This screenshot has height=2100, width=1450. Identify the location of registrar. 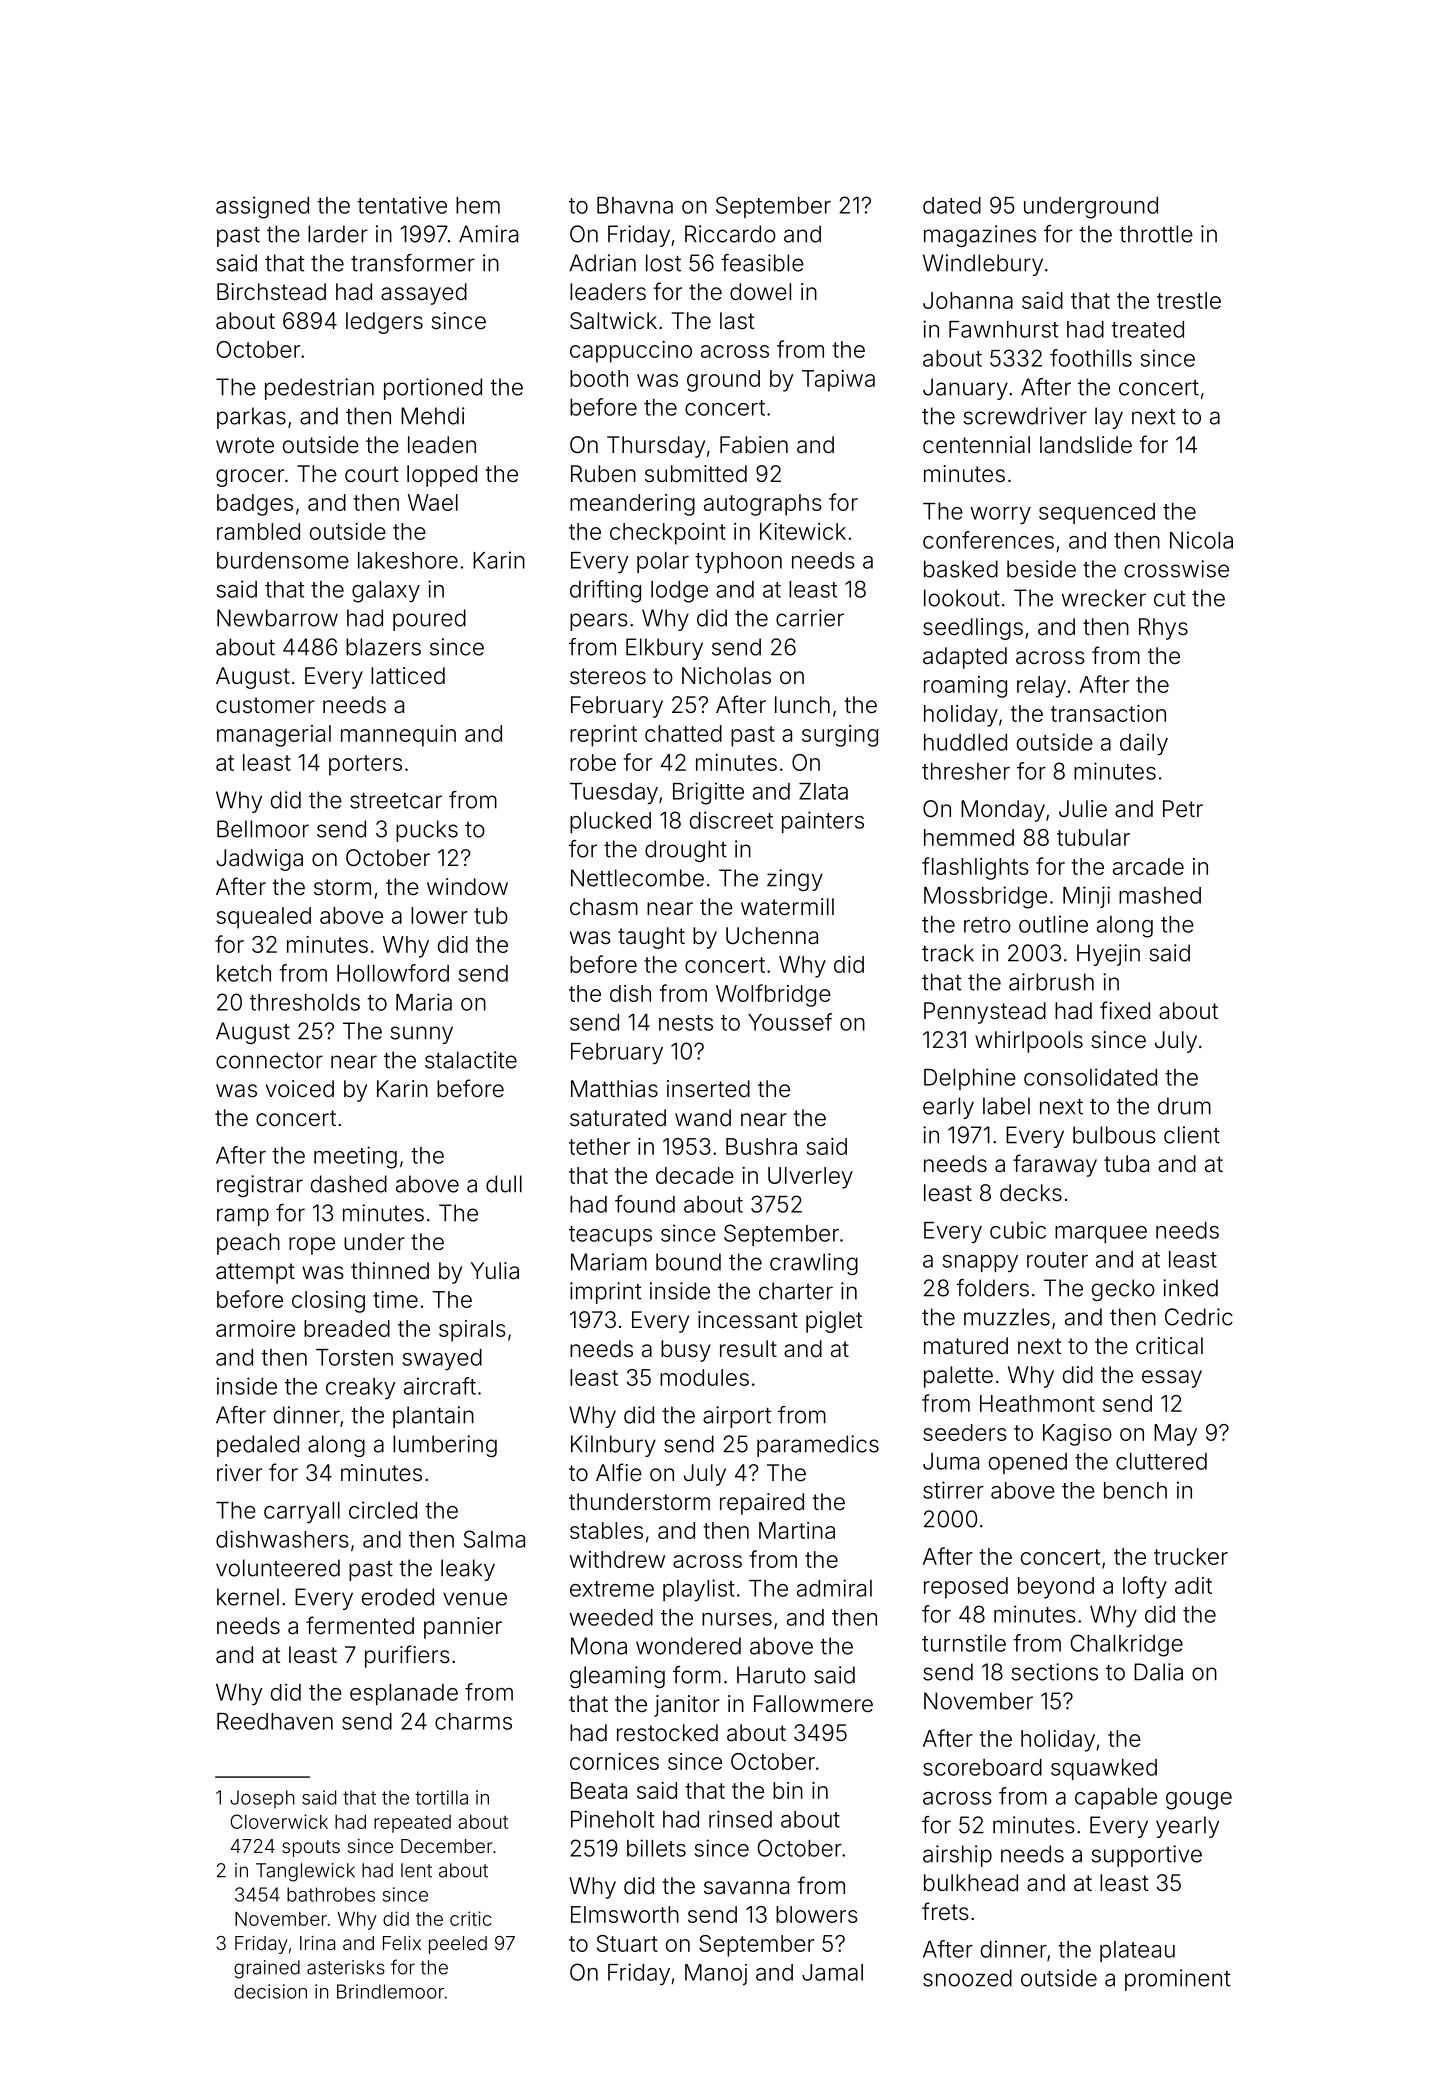
(260, 1186).
